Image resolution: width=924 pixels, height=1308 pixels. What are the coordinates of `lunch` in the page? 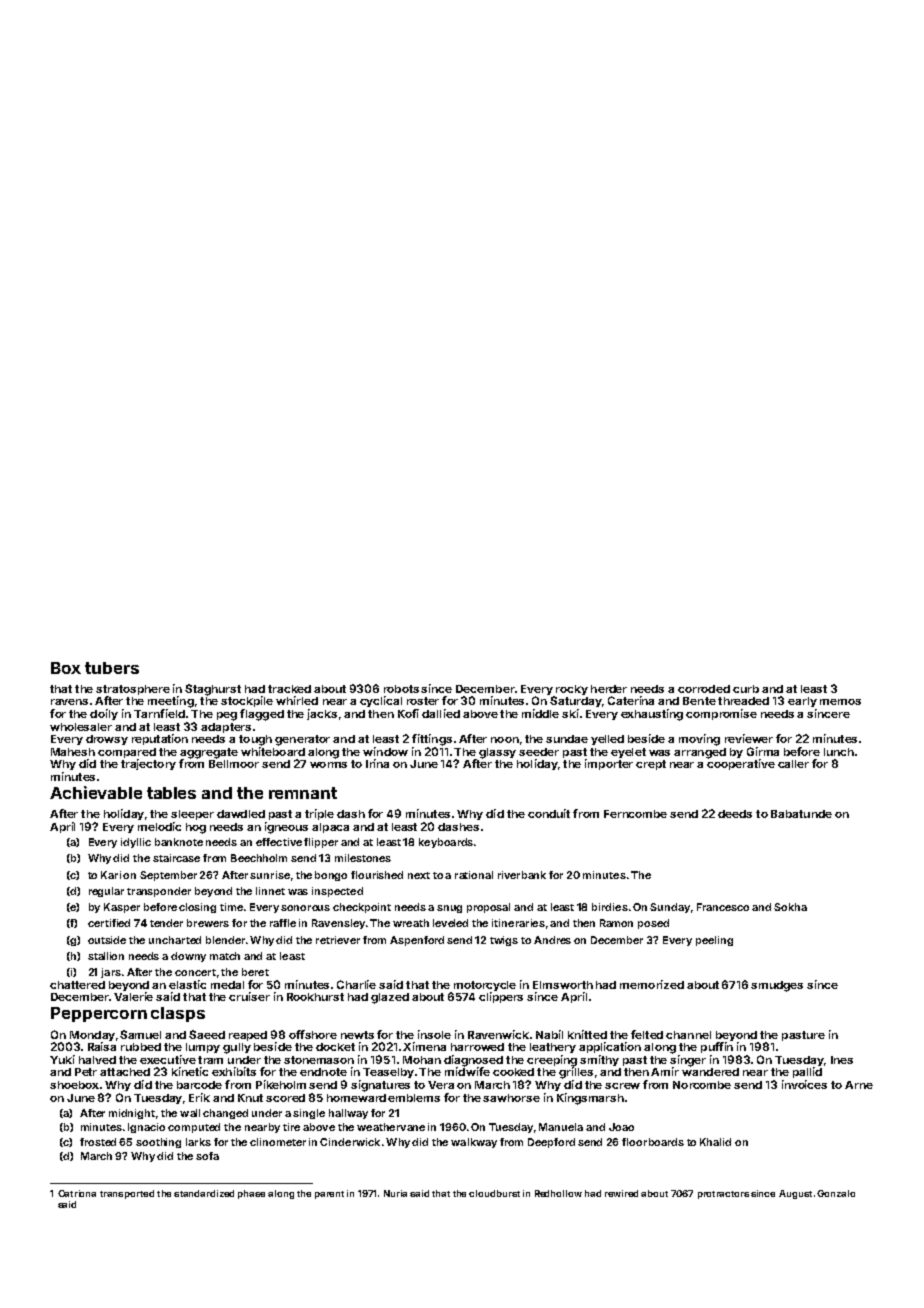 It's located at (839, 752).
